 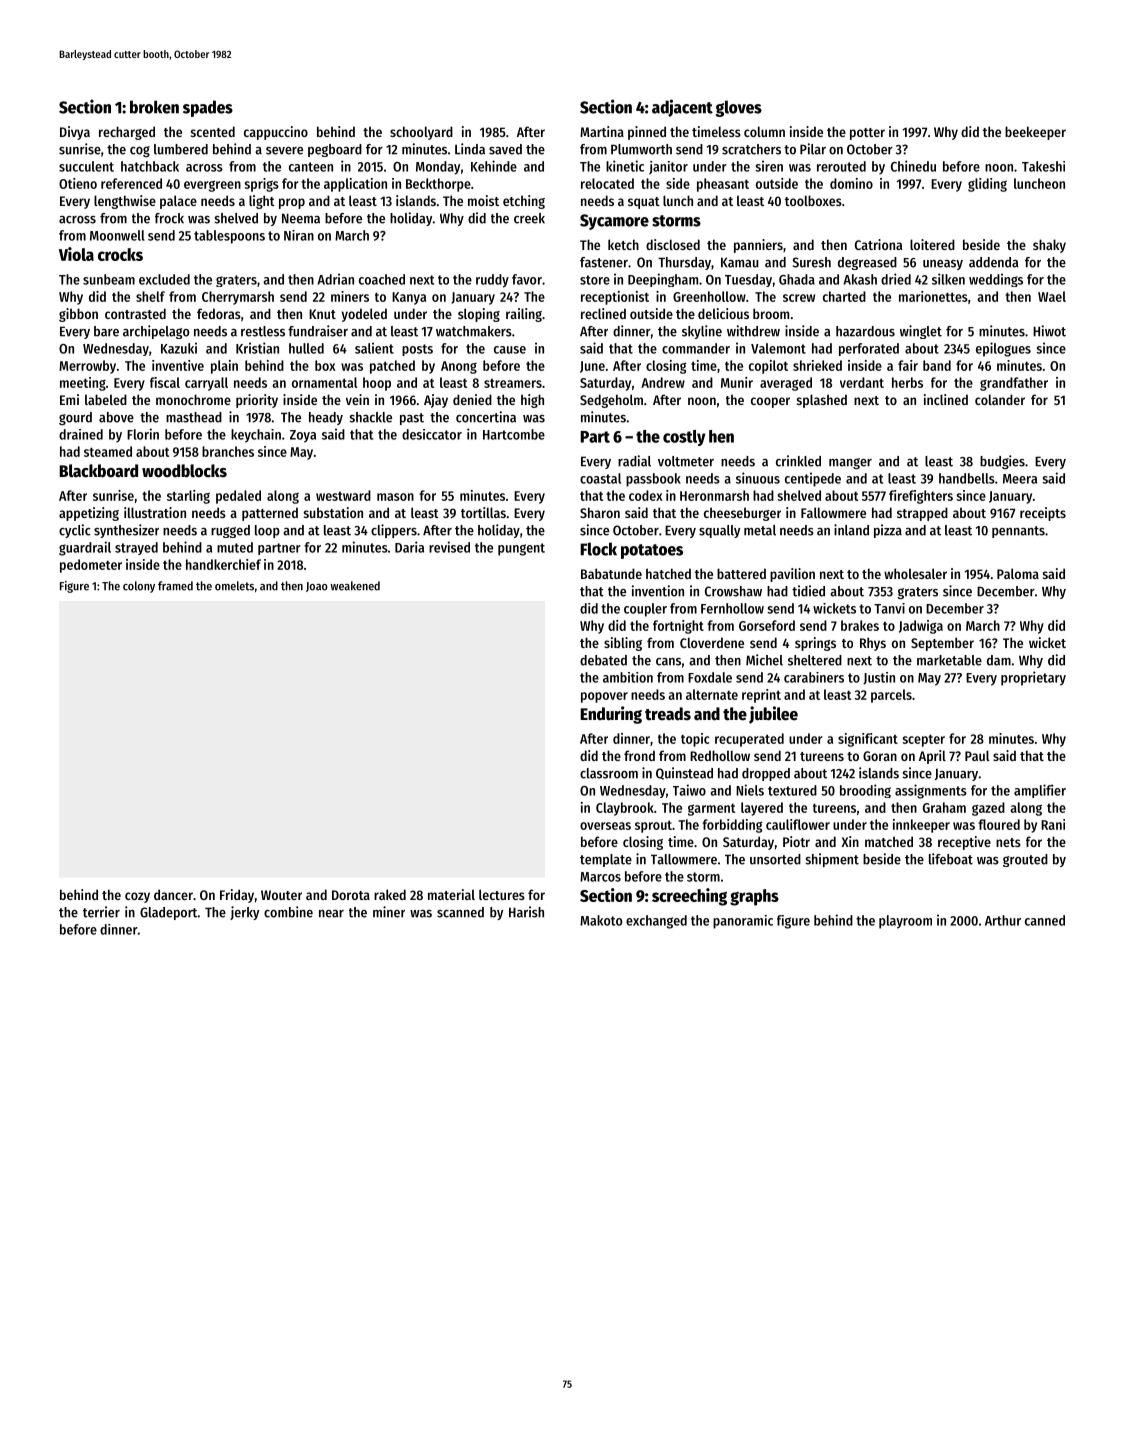 I want to click on spades, so click(x=208, y=108).
